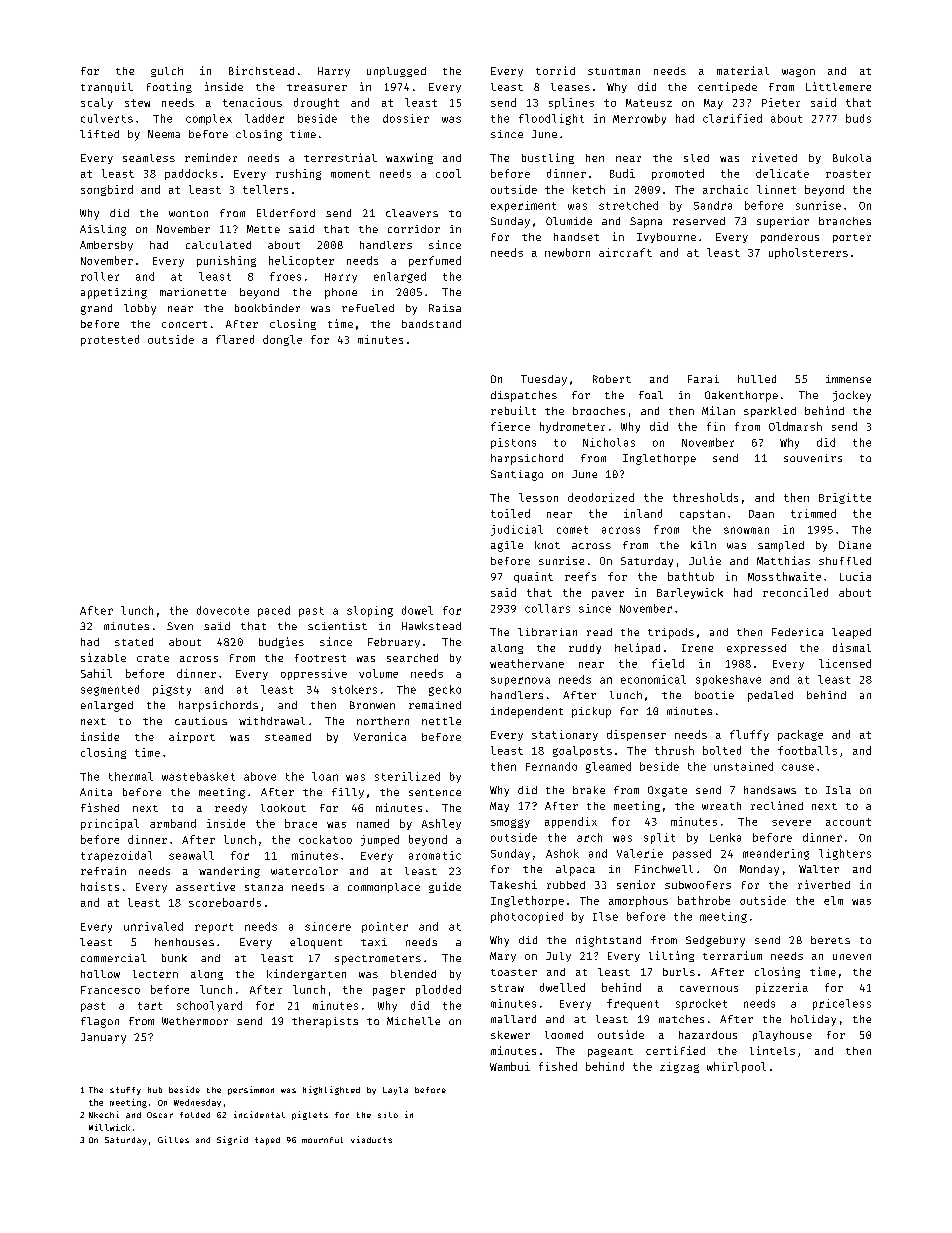 This page has width=952, height=1233. I want to click on Birchstead, so click(261, 70).
